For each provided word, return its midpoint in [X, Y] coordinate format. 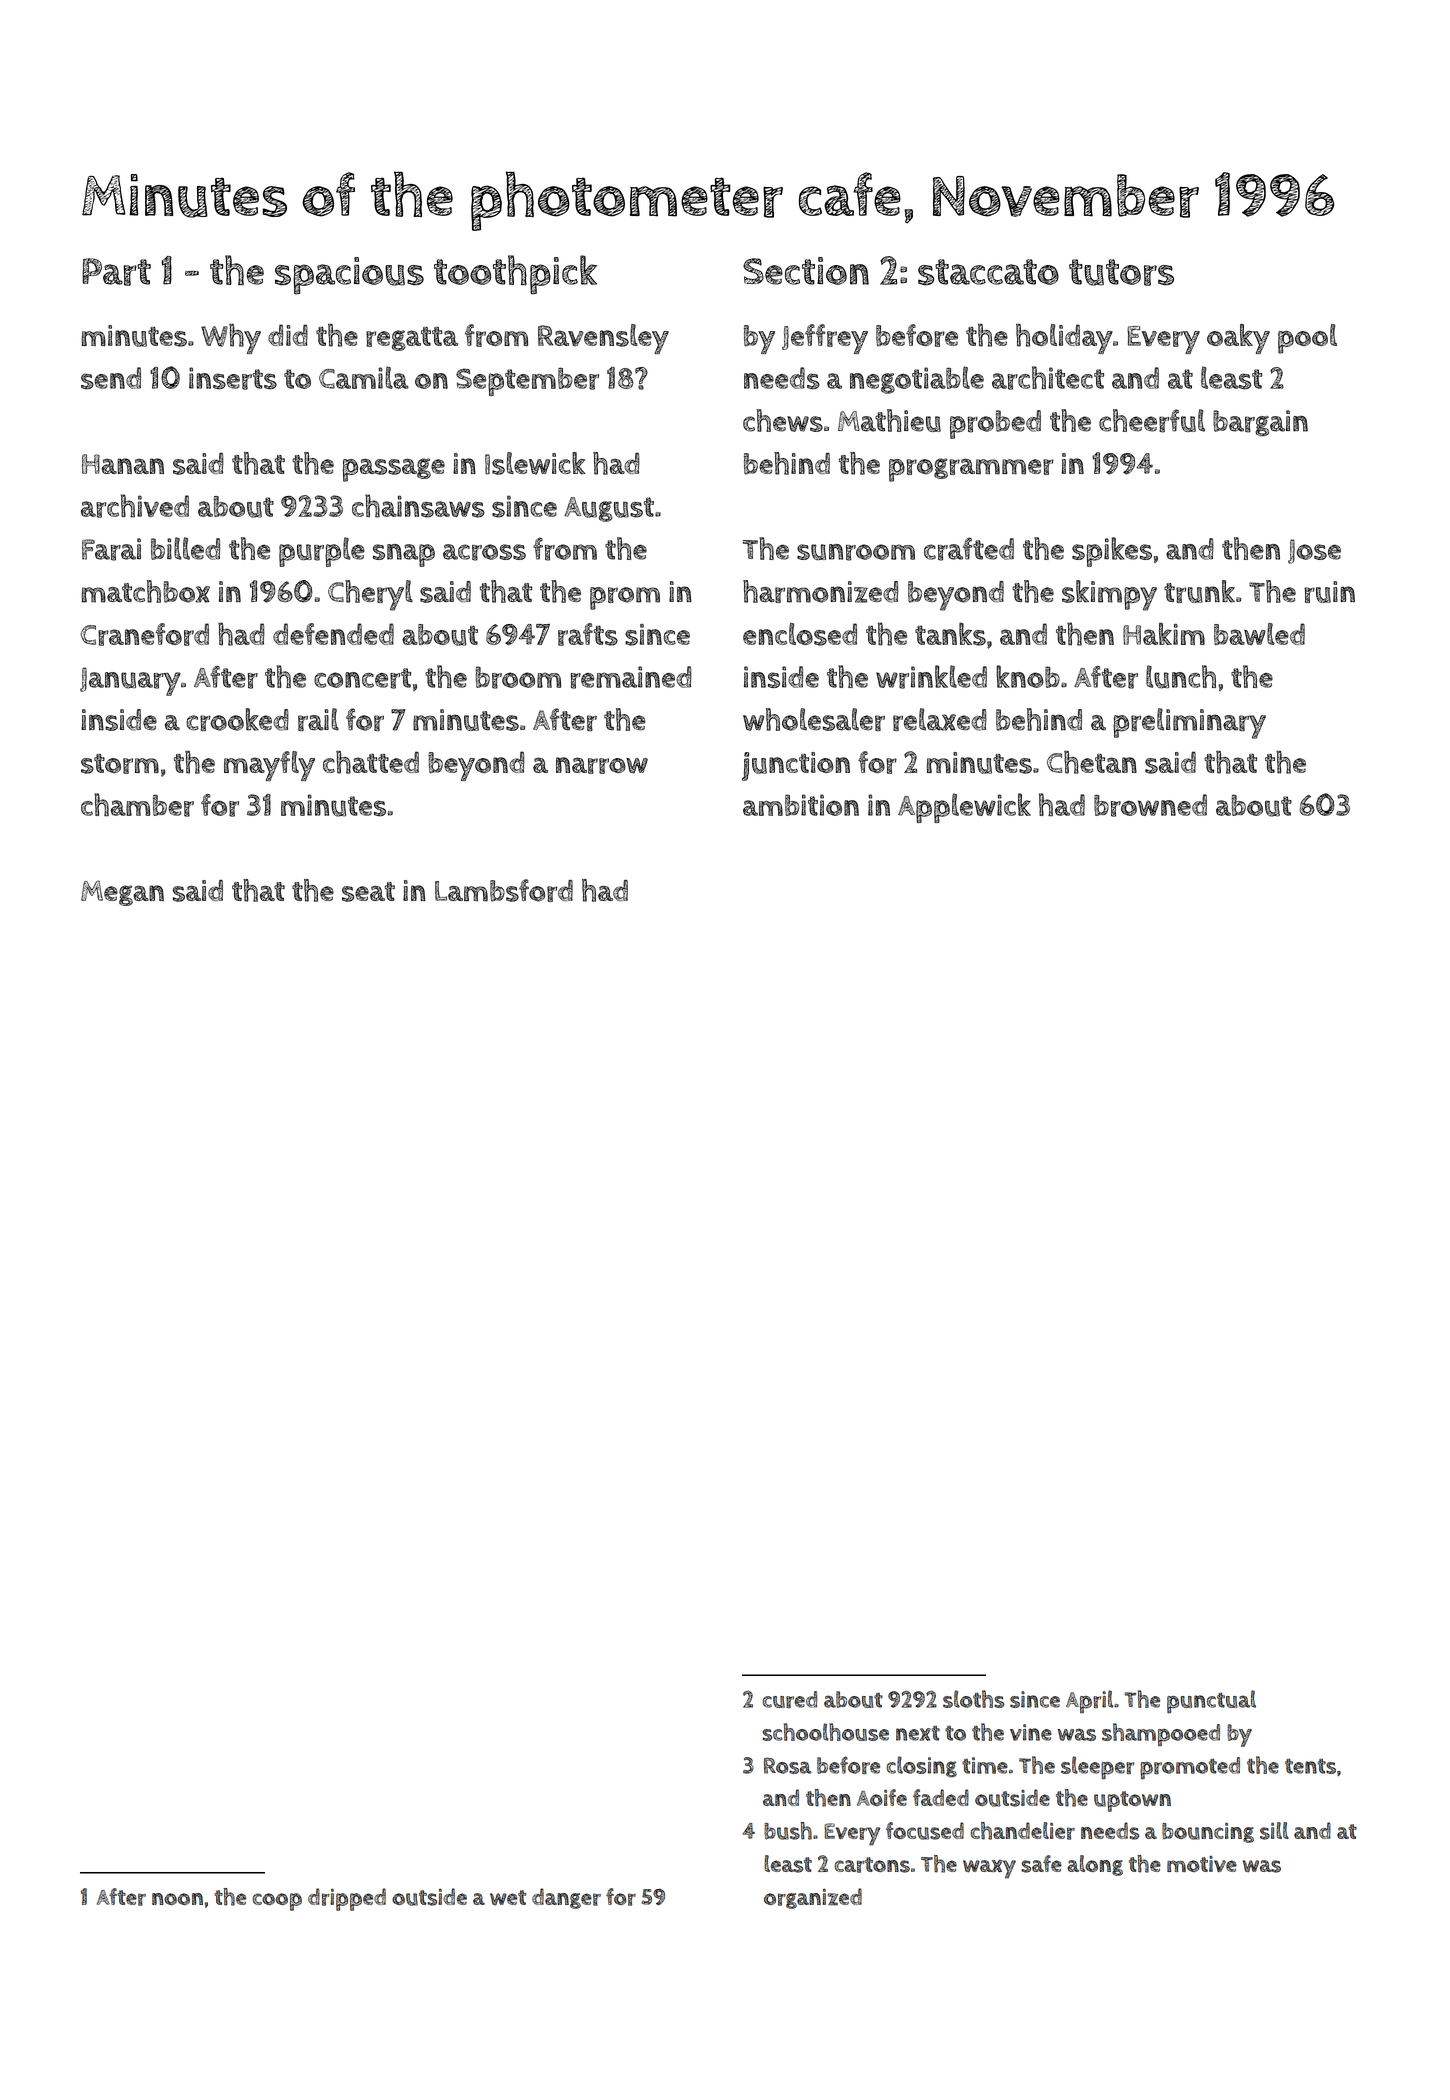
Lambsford [504, 890]
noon [177, 1899]
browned [1150, 805]
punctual [1211, 1702]
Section [806, 271]
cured [789, 1699]
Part [116, 272]
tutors [1121, 272]
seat [368, 892]
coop [277, 1902]
